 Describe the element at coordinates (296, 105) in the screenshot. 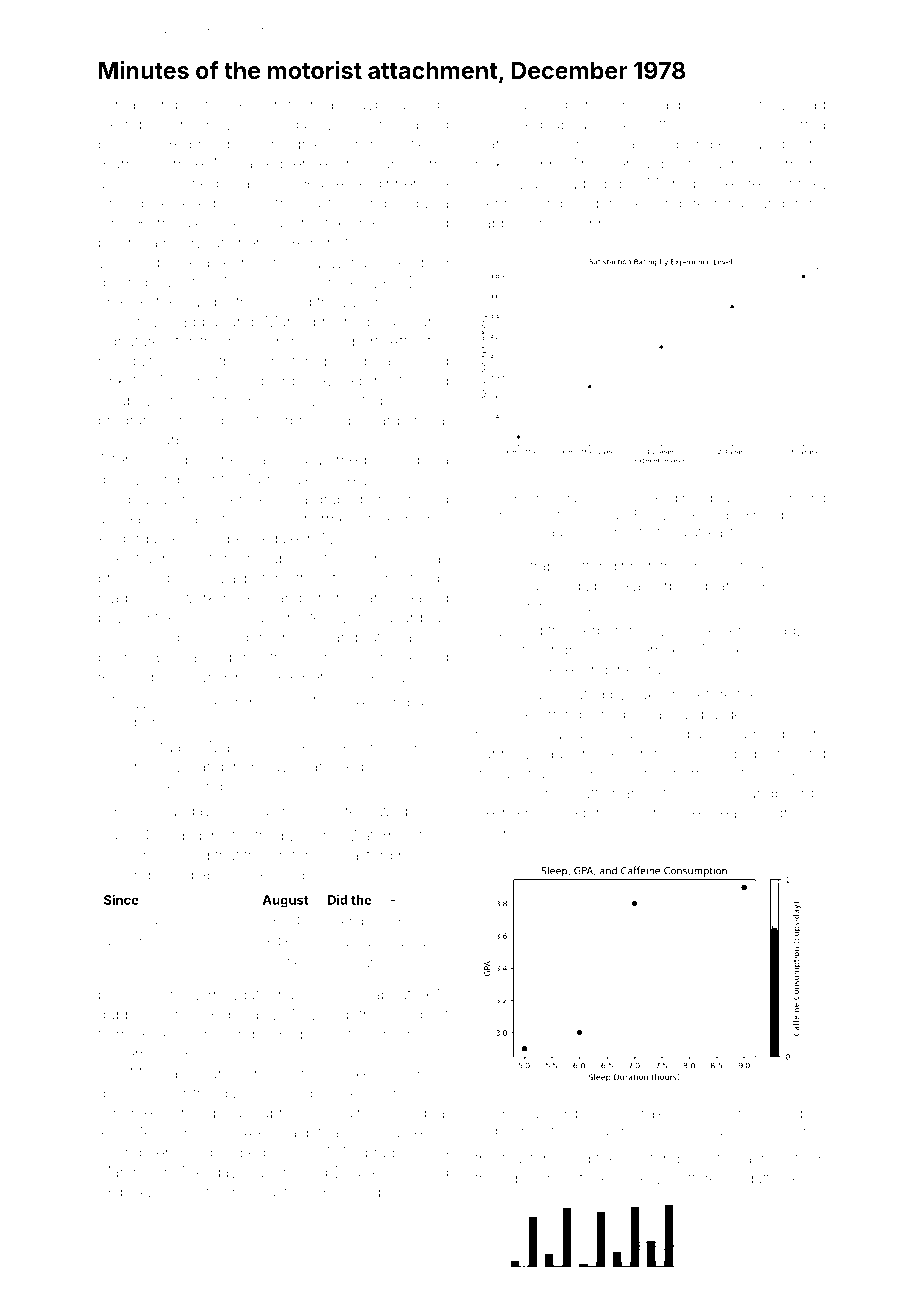

I see `commercial` at that location.
